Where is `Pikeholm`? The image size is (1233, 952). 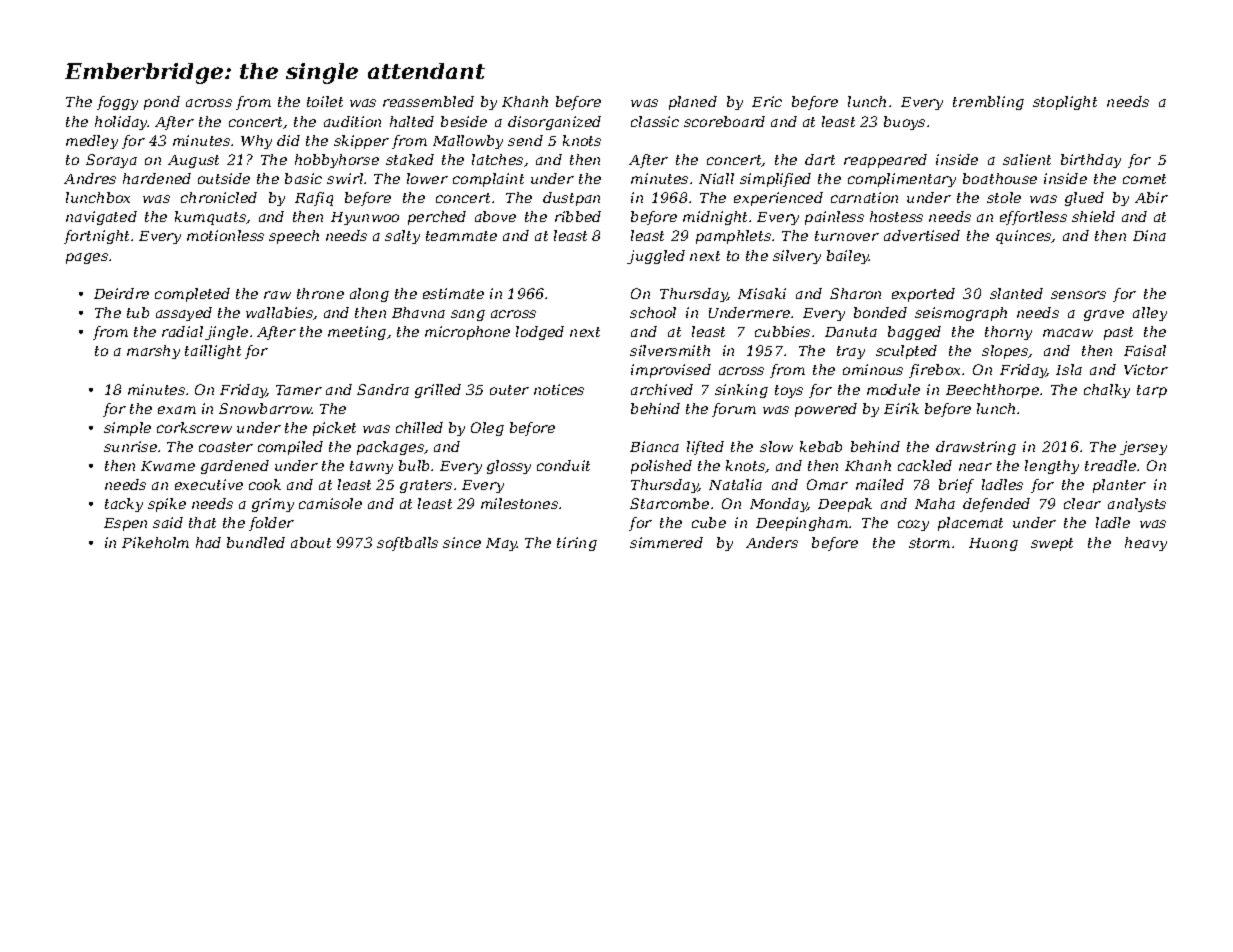
Pikeholm is located at coordinates (155, 542).
